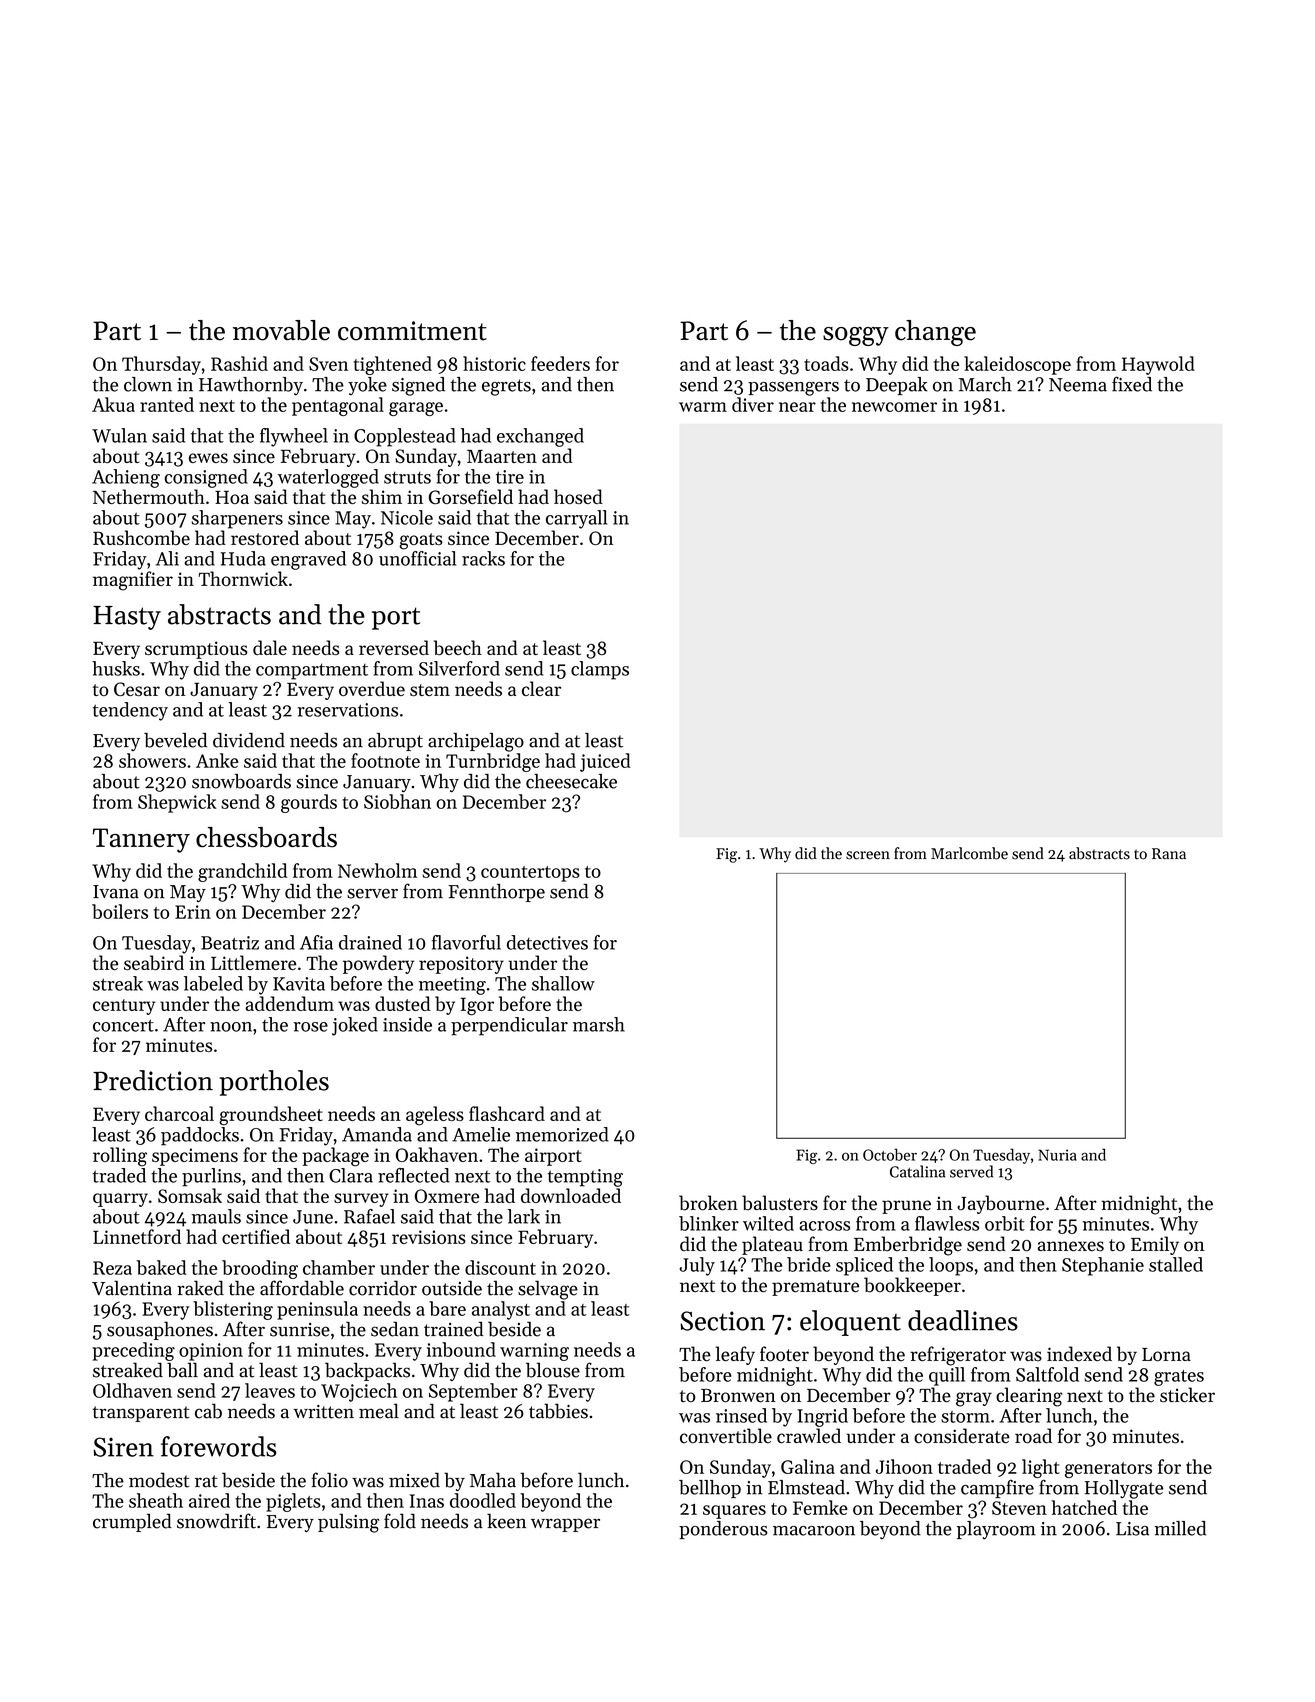 The height and width of the screenshot is (1702, 1315). Describe the element at coordinates (217, 760) in the screenshot. I see `Anke` at that location.
